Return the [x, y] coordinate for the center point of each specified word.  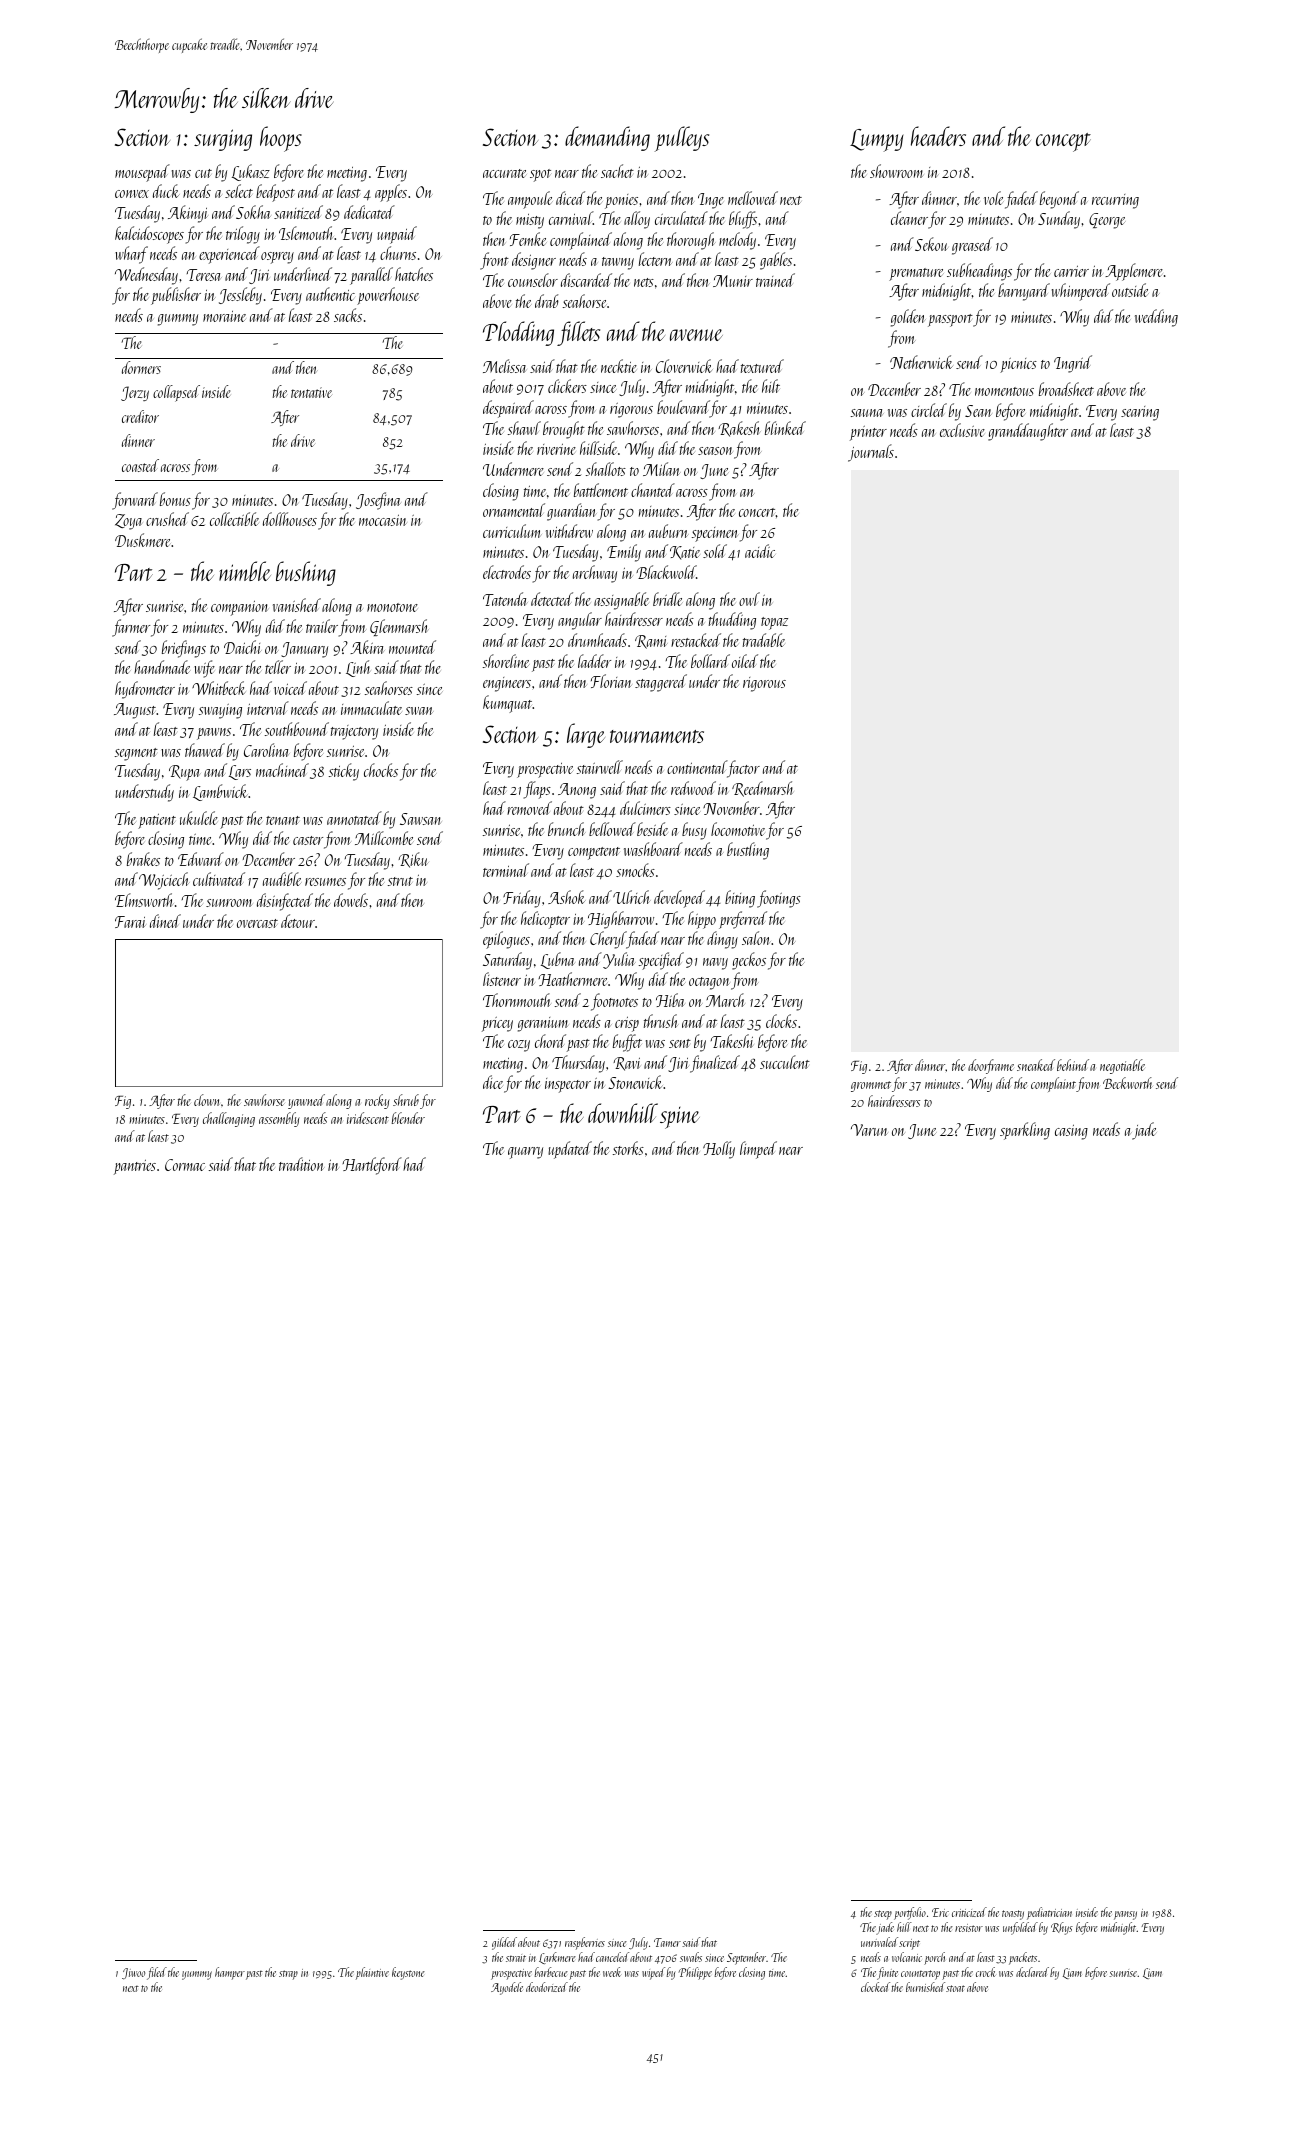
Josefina [378, 501]
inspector [568, 1085]
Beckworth [1128, 1083]
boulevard [683, 408]
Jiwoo [133, 1973]
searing [1140, 413]
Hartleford [372, 1166]
